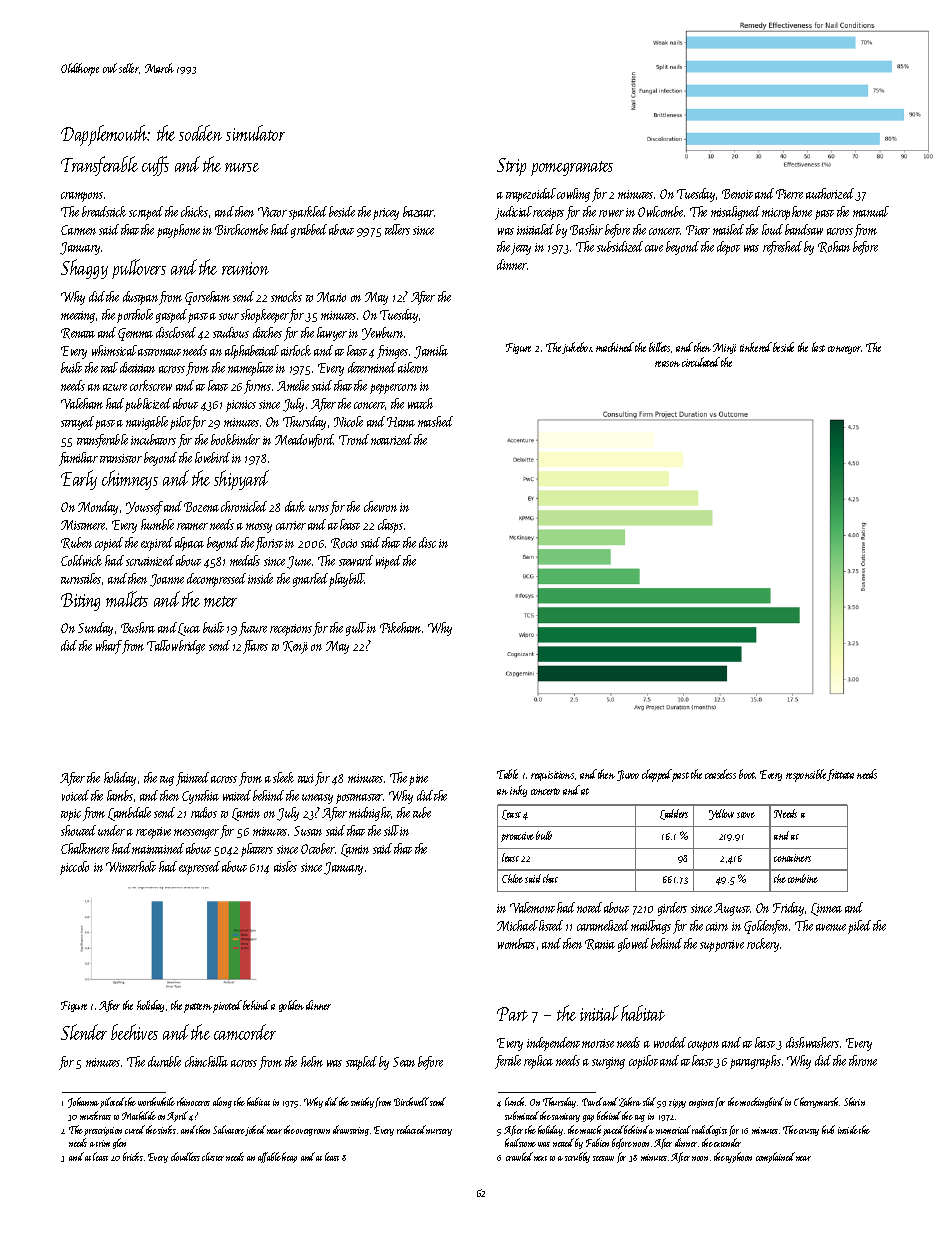  I want to click on Trond, so click(354, 439).
